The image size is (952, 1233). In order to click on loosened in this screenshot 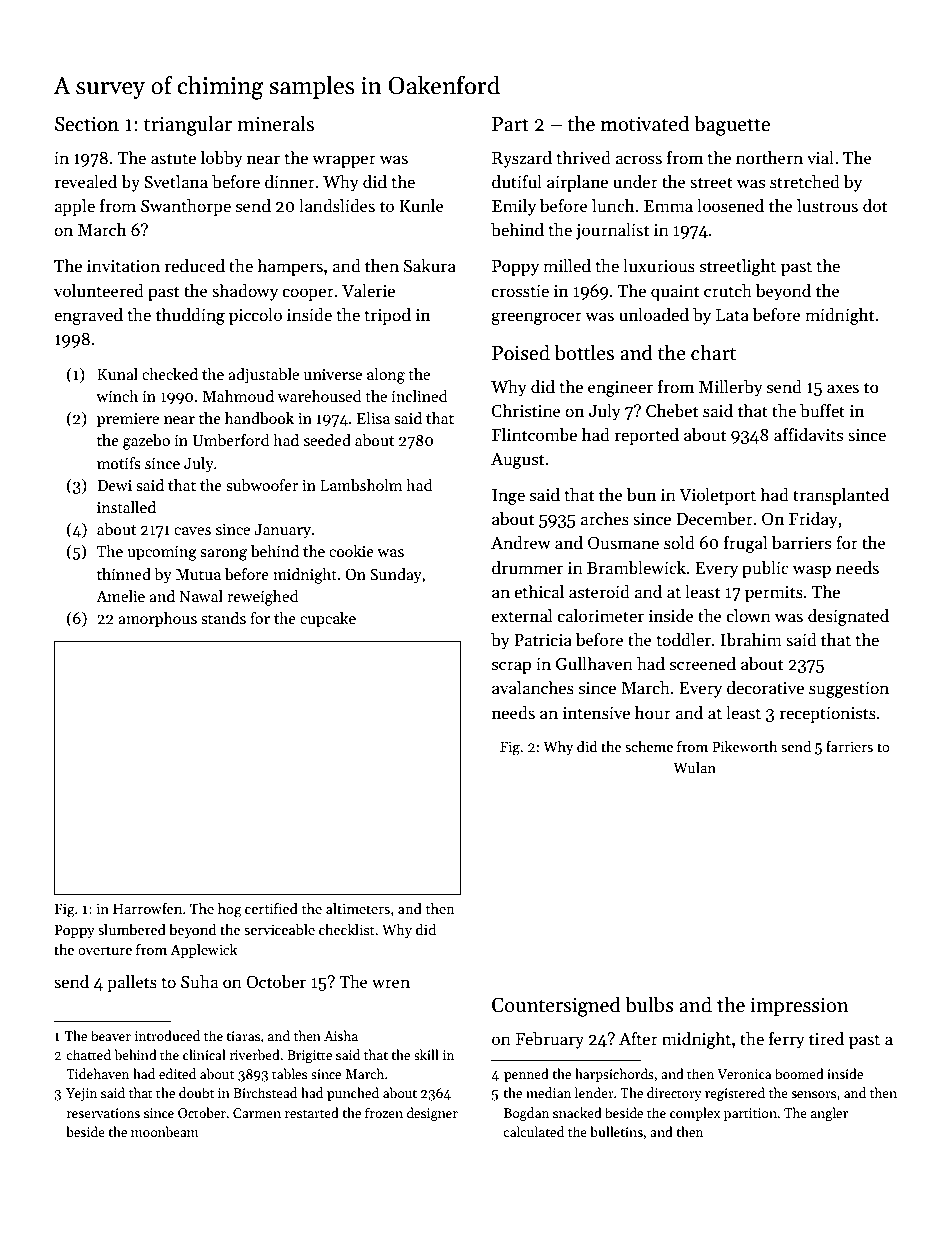, I will do `click(730, 206)`.
